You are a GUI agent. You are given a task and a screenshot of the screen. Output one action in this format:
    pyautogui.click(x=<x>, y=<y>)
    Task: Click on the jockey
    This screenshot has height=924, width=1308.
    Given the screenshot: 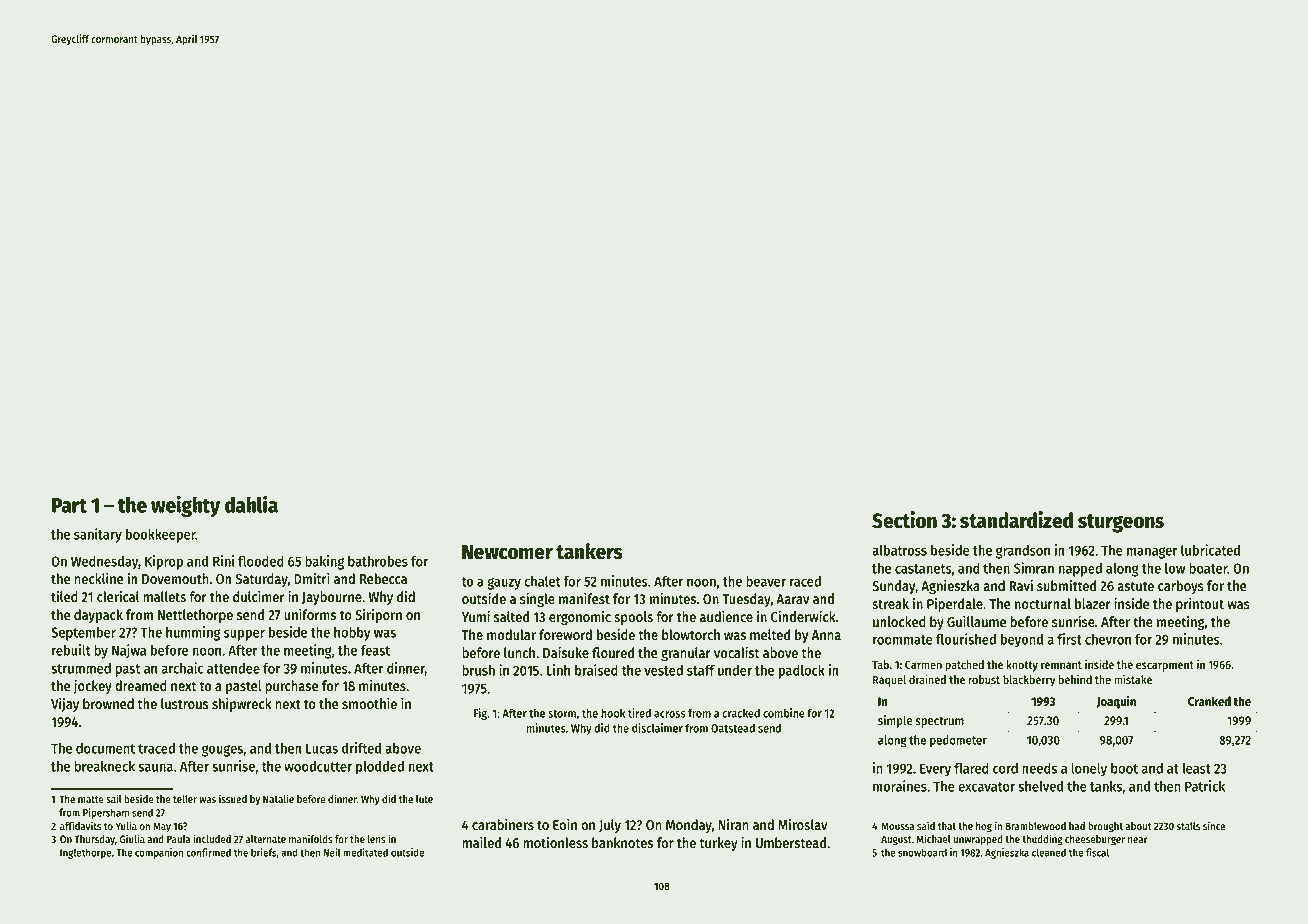 What is the action you would take?
    pyautogui.click(x=92, y=686)
